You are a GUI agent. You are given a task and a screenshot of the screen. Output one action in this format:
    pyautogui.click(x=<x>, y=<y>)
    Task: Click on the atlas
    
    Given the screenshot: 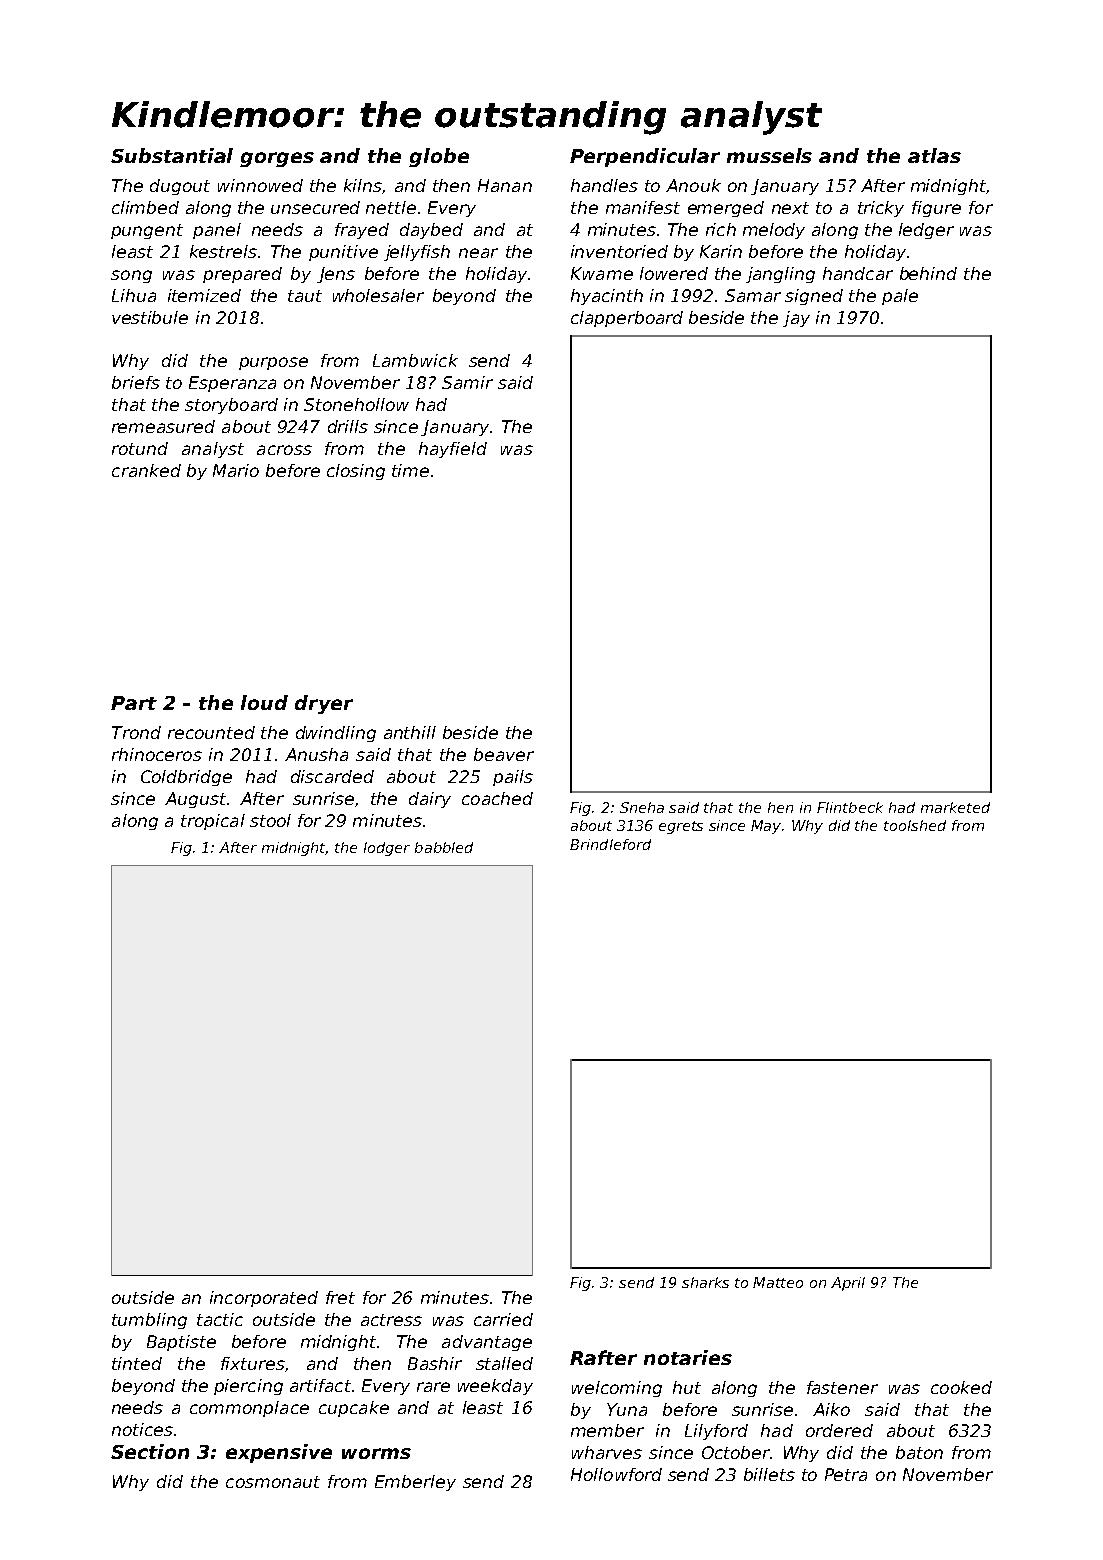 What is the action you would take?
    pyautogui.click(x=934, y=155)
